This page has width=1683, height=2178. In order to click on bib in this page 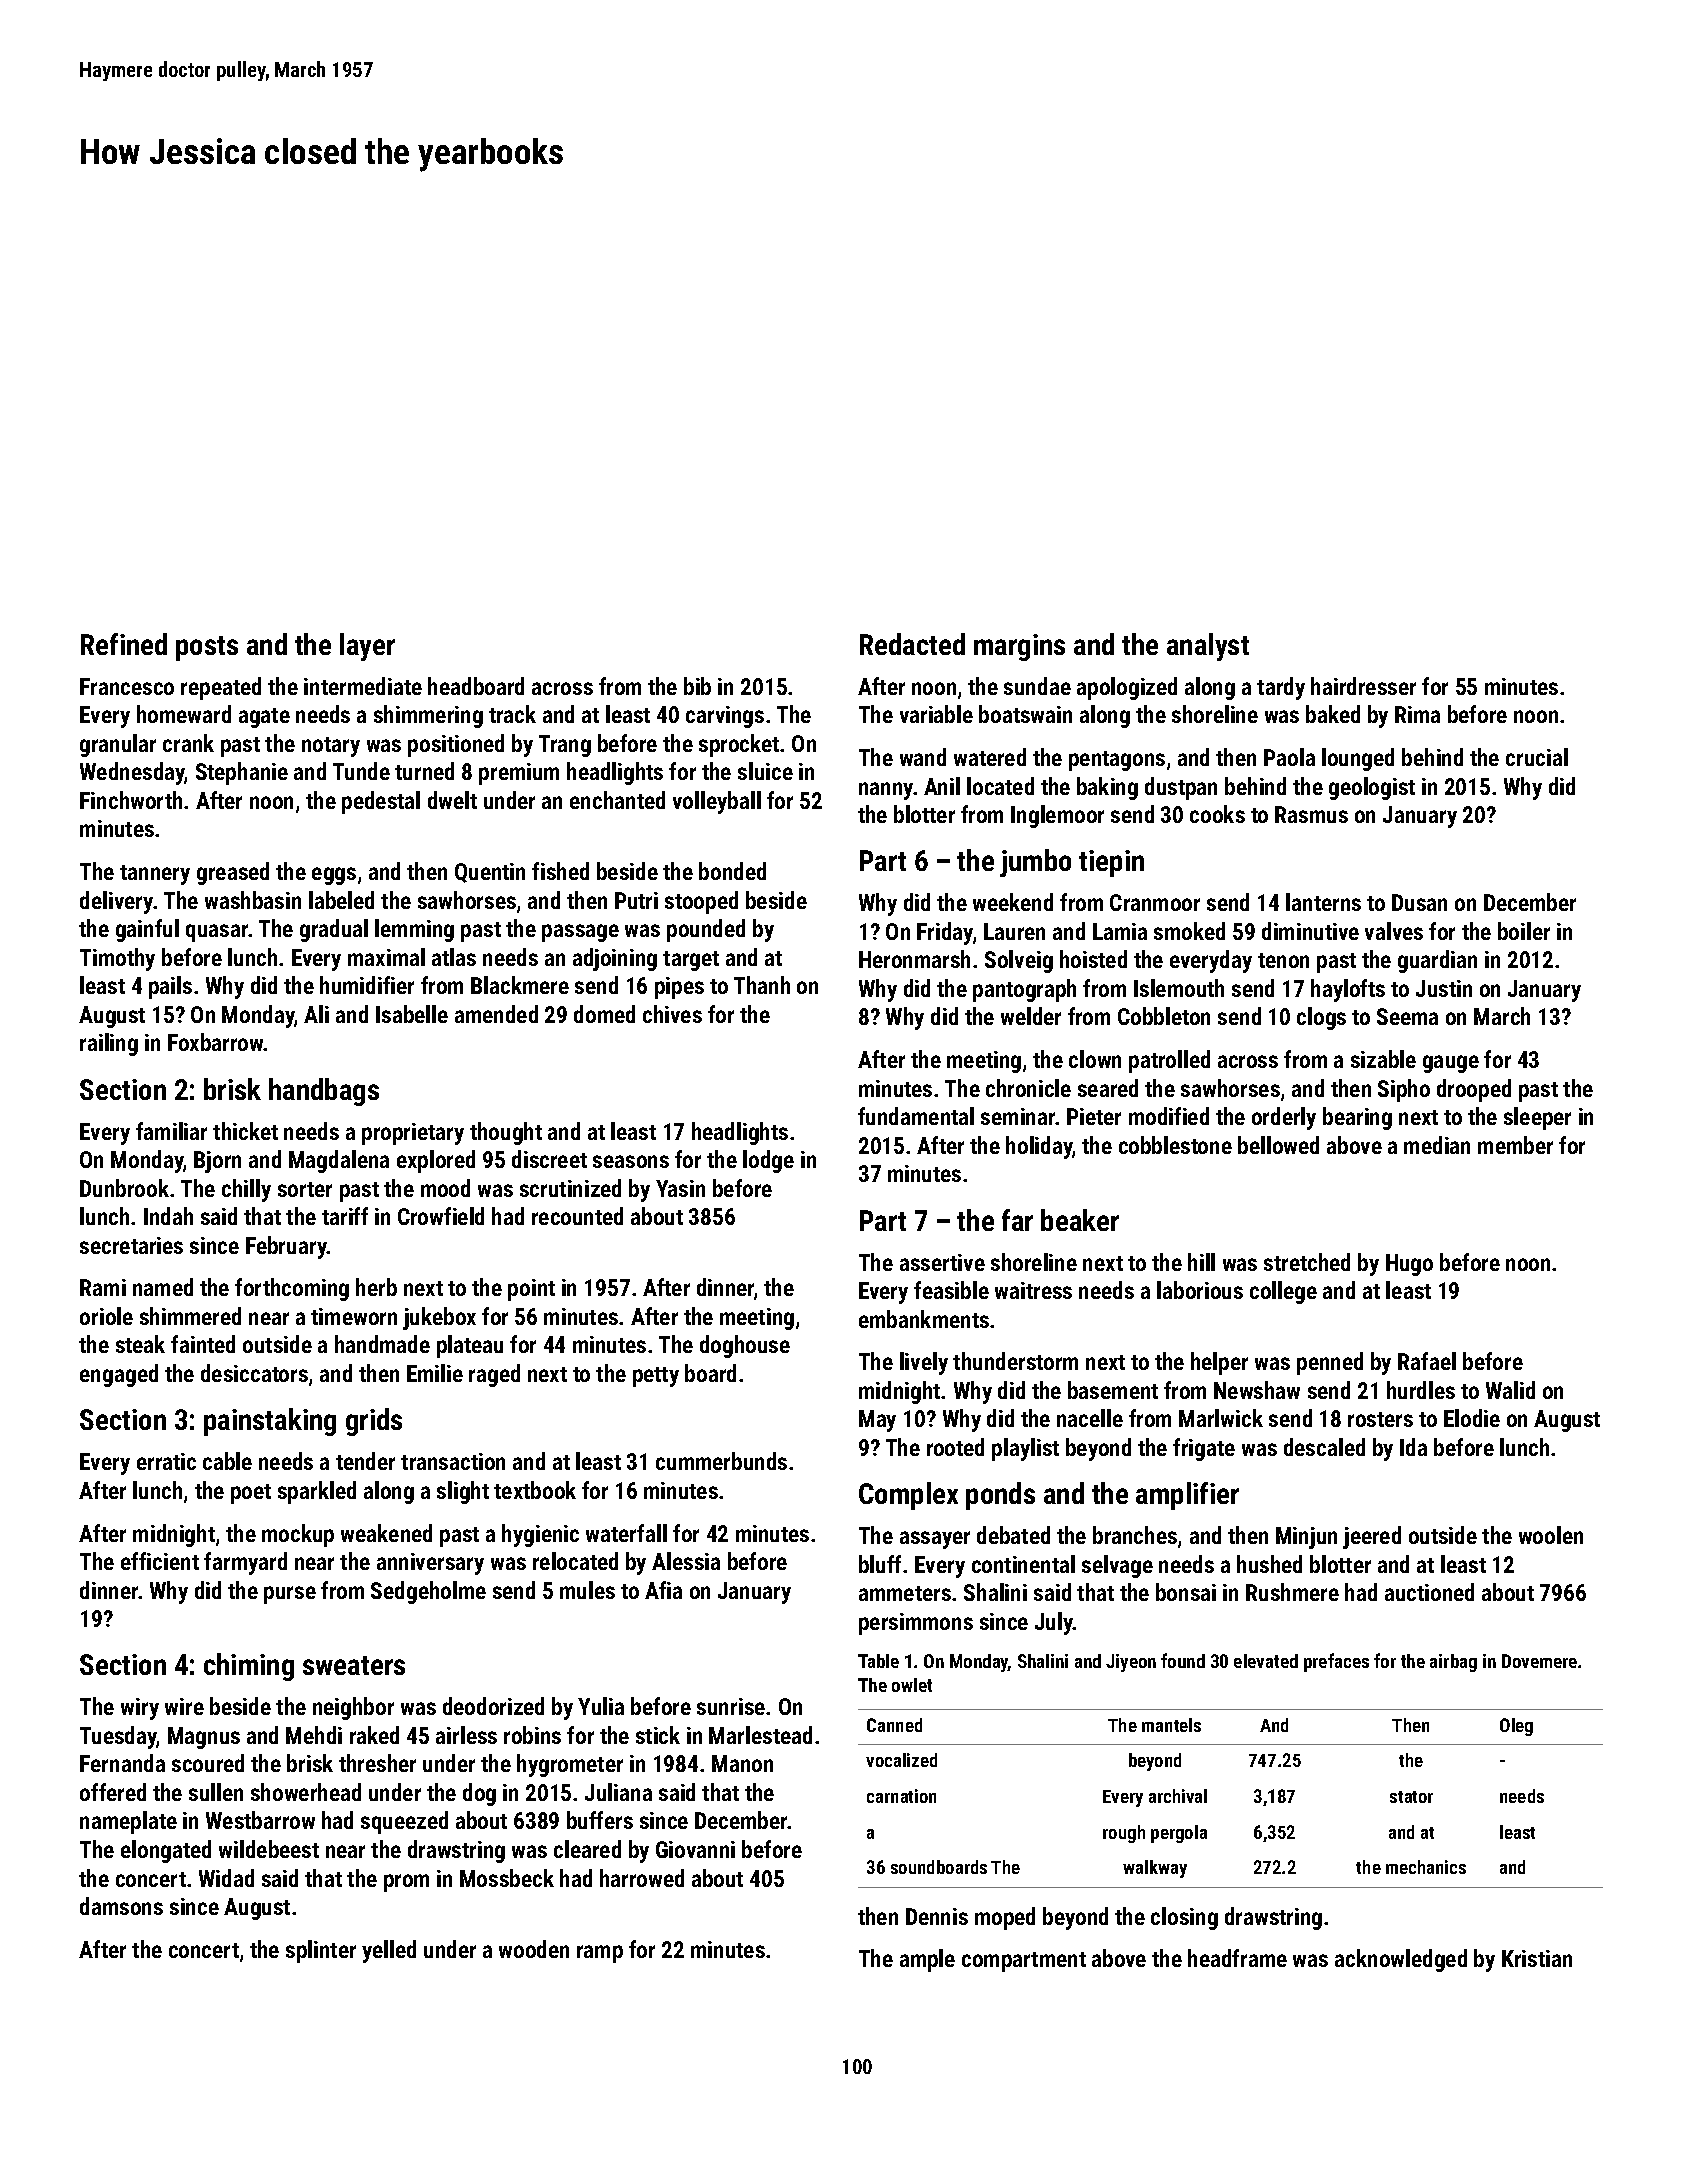, I will do `click(697, 686)`.
